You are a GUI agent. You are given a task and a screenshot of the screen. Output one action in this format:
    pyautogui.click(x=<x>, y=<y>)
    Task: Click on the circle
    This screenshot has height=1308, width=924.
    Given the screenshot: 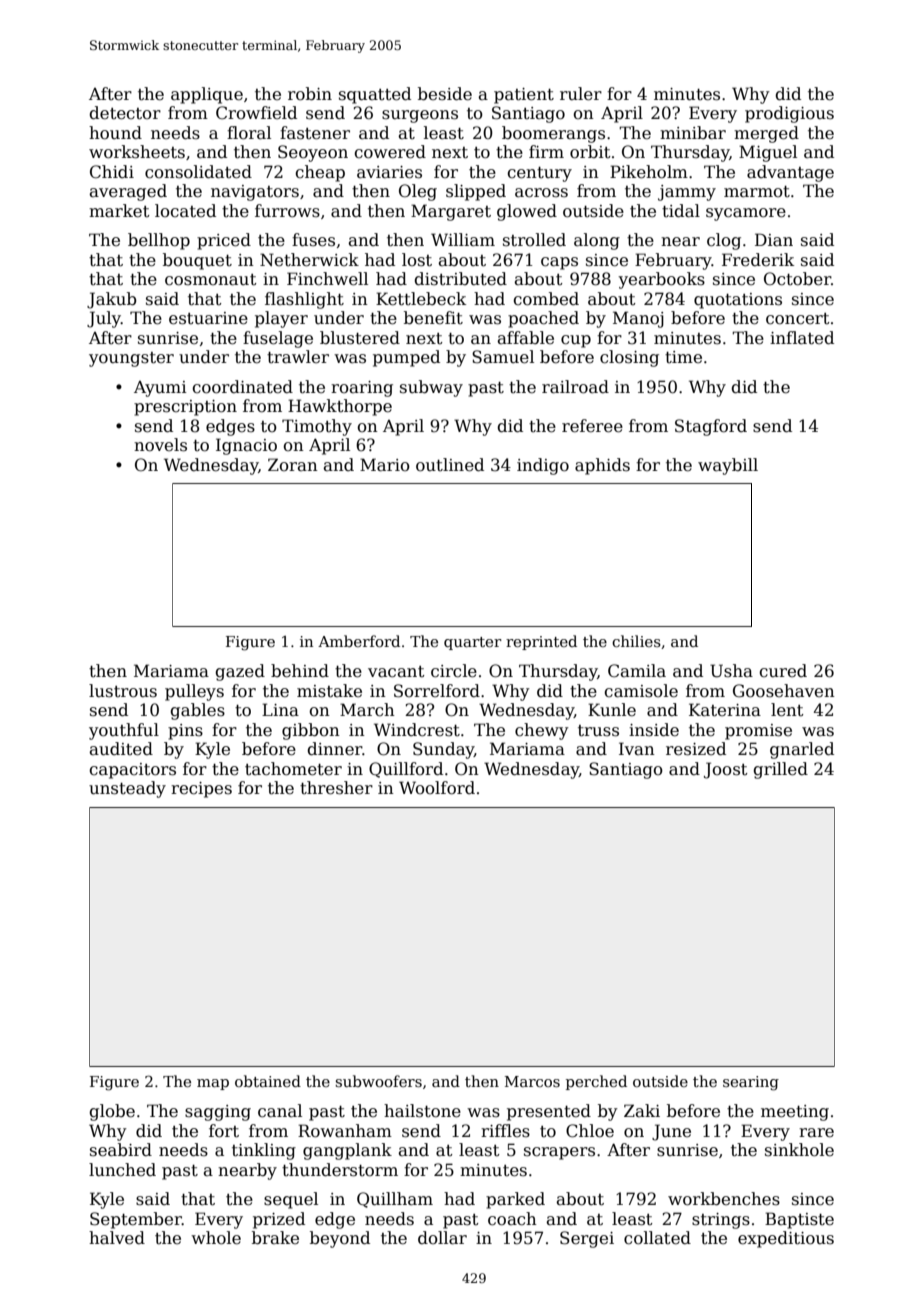 What is the action you would take?
    pyautogui.click(x=454, y=671)
